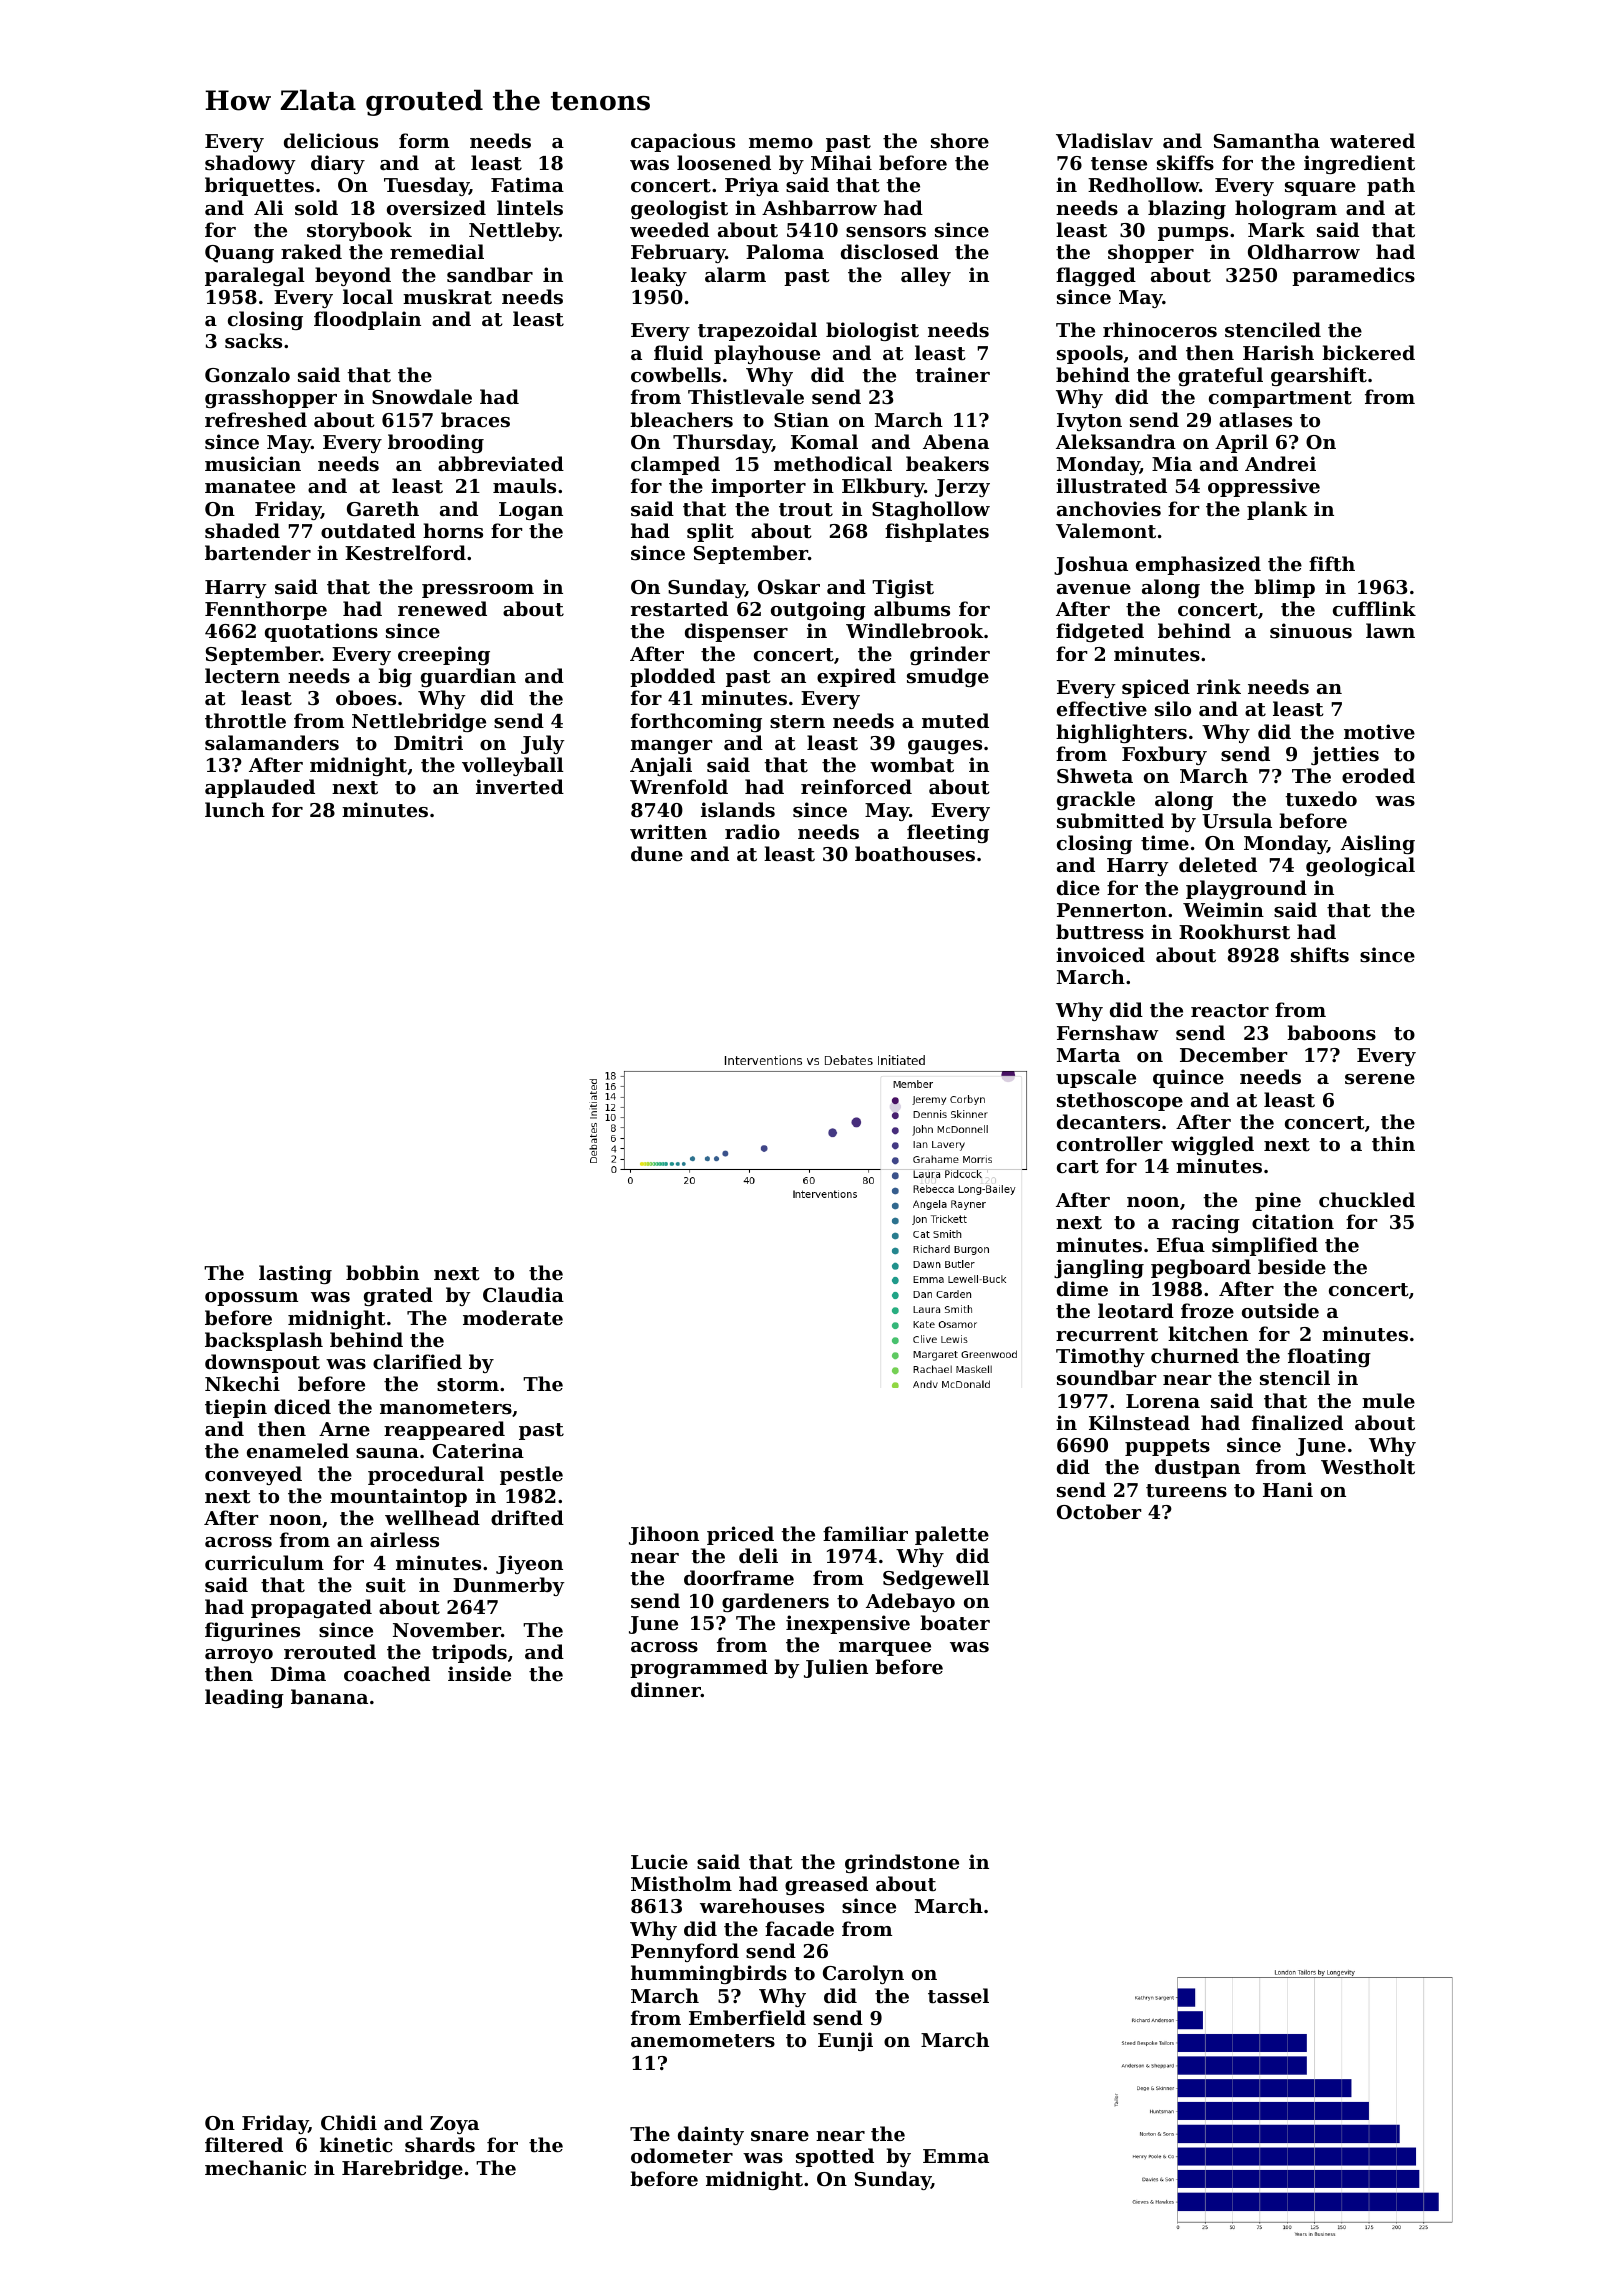  I want to click on dime, so click(1082, 1288).
